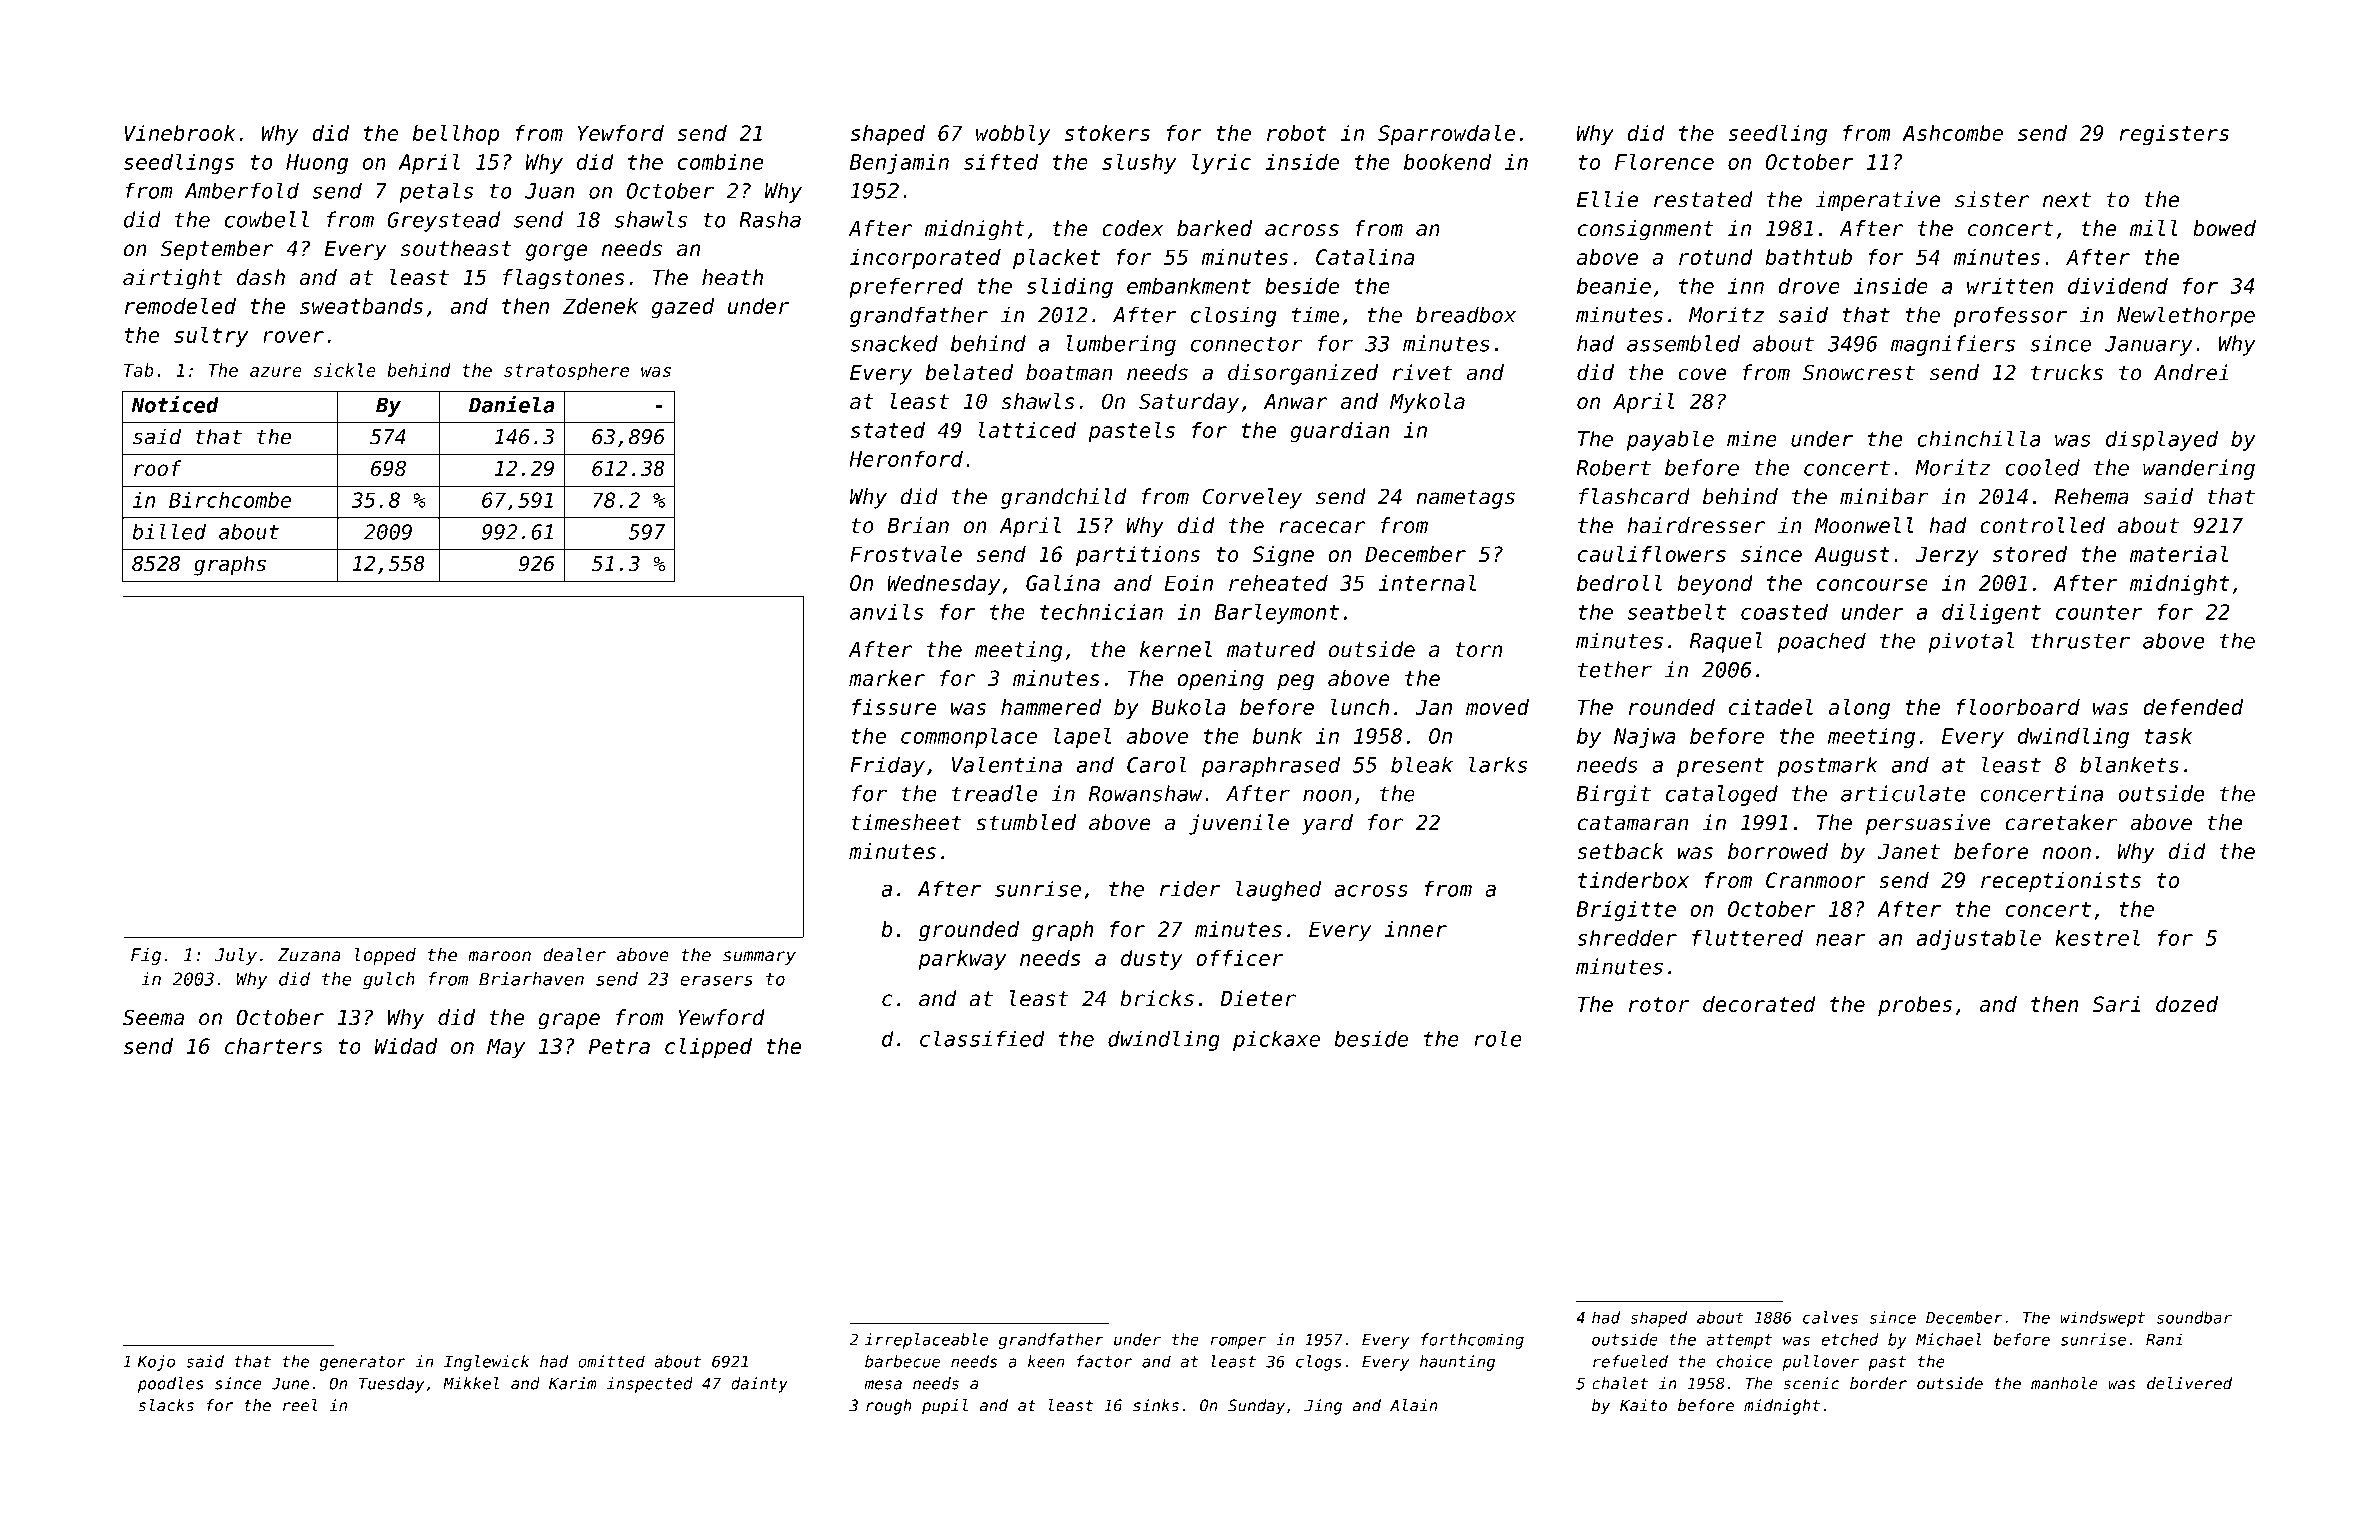  I want to click on etched, so click(1849, 1339).
